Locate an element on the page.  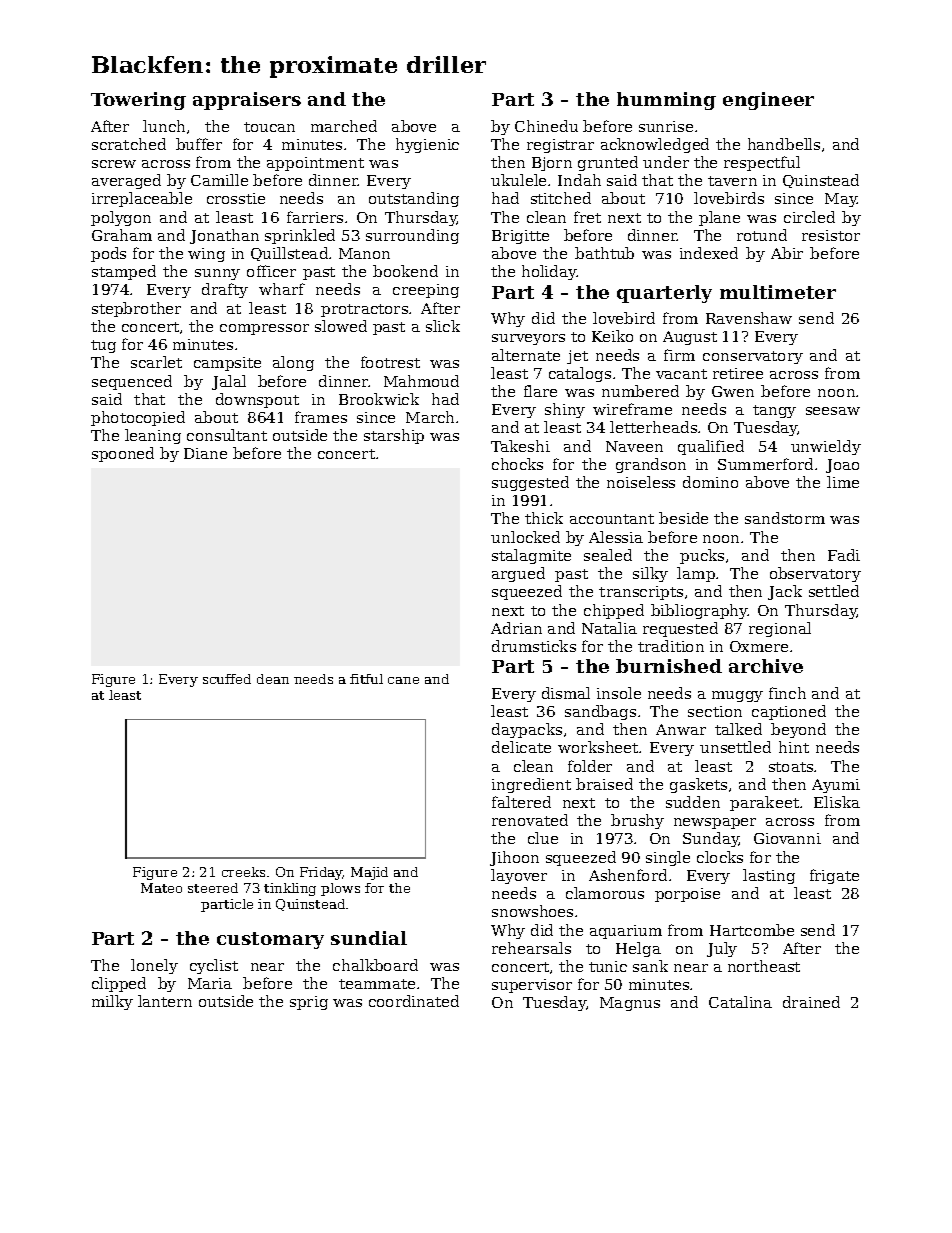
scuffed is located at coordinates (227, 679).
